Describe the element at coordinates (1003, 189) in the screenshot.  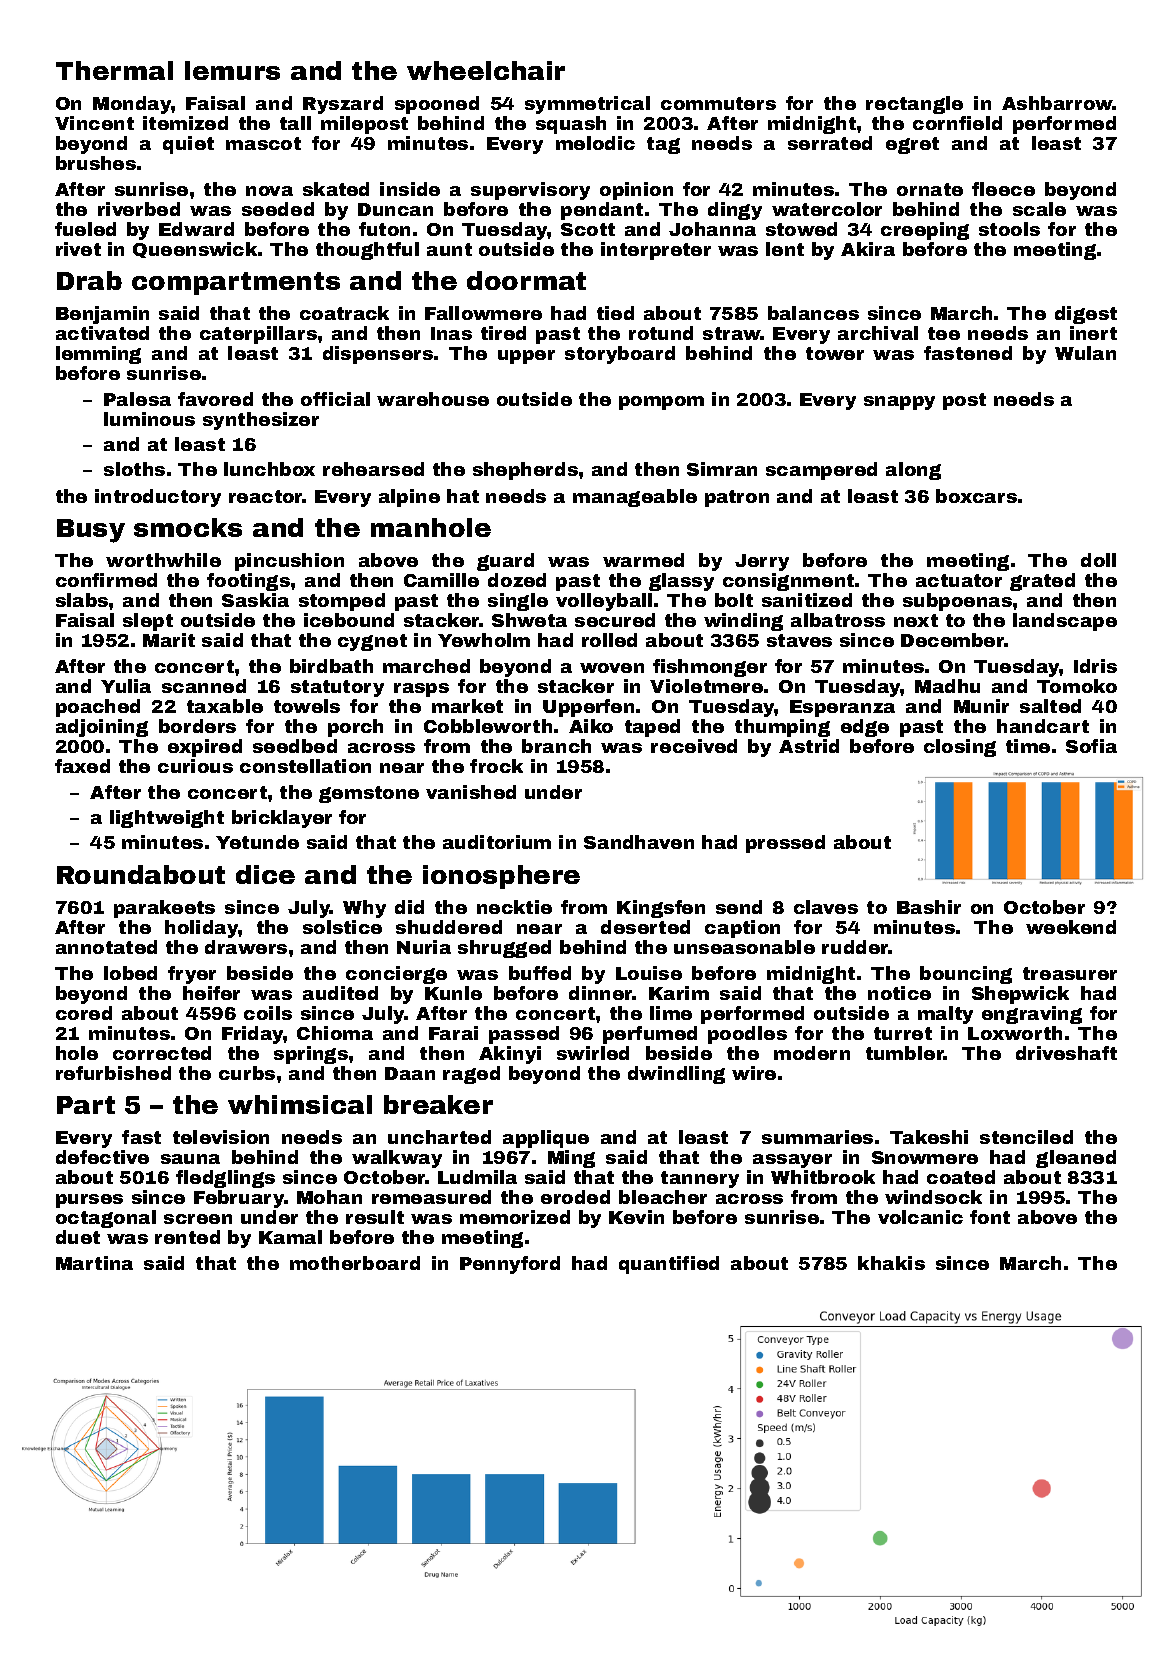
I see `fleece` at that location.
